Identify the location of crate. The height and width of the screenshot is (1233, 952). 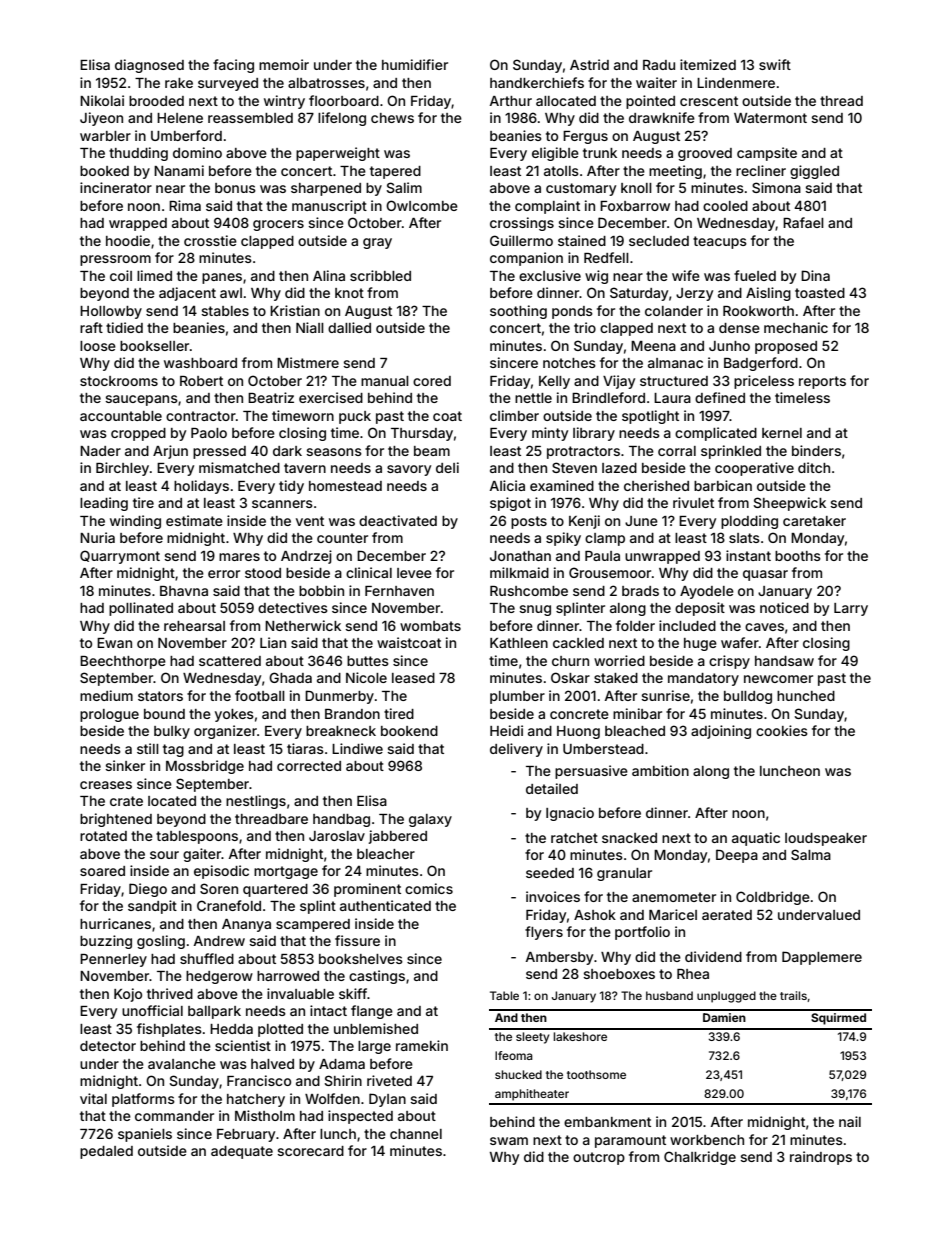
(126, 801).
